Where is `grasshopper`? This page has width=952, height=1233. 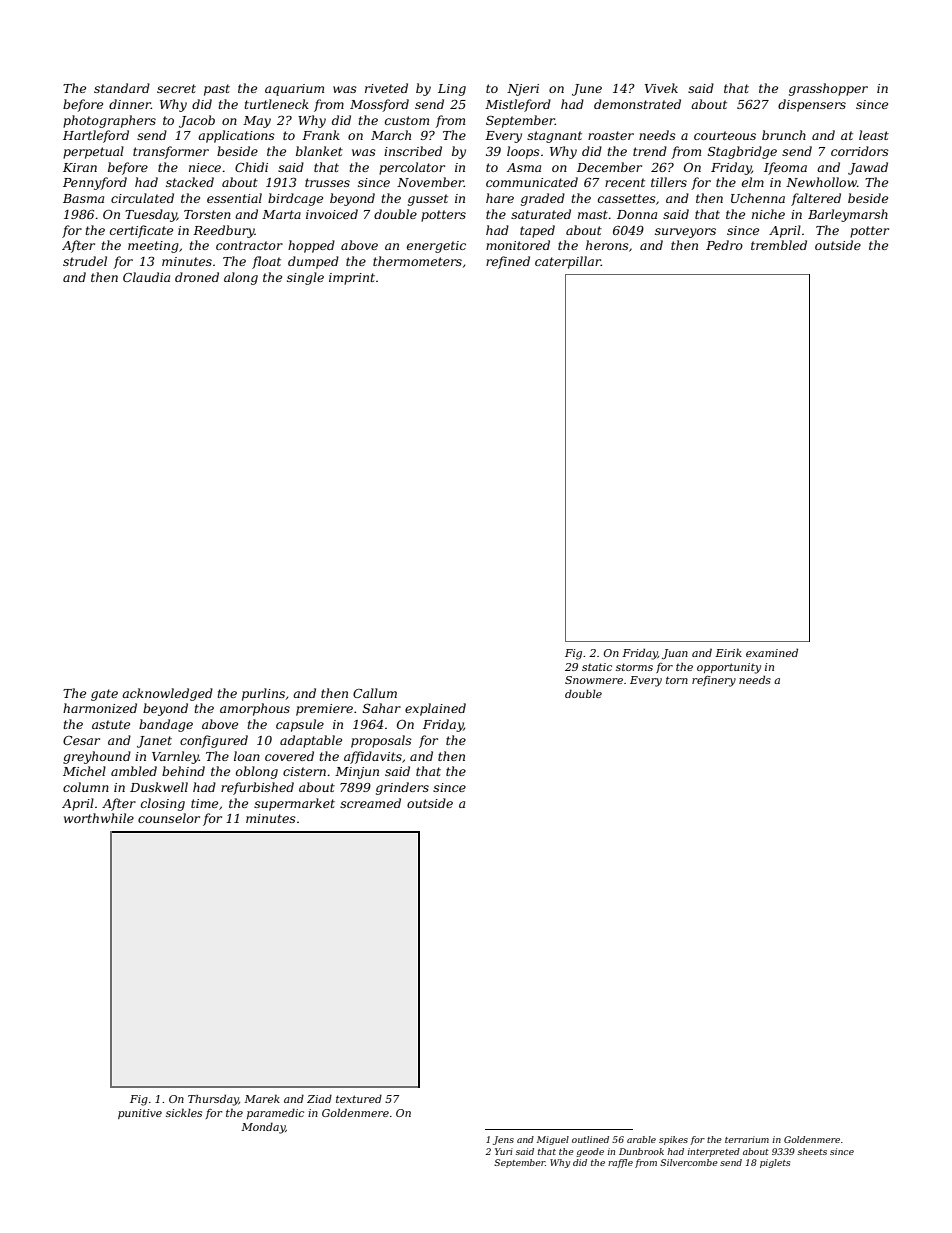
grasshopper is located at coordinates (828, 89).
